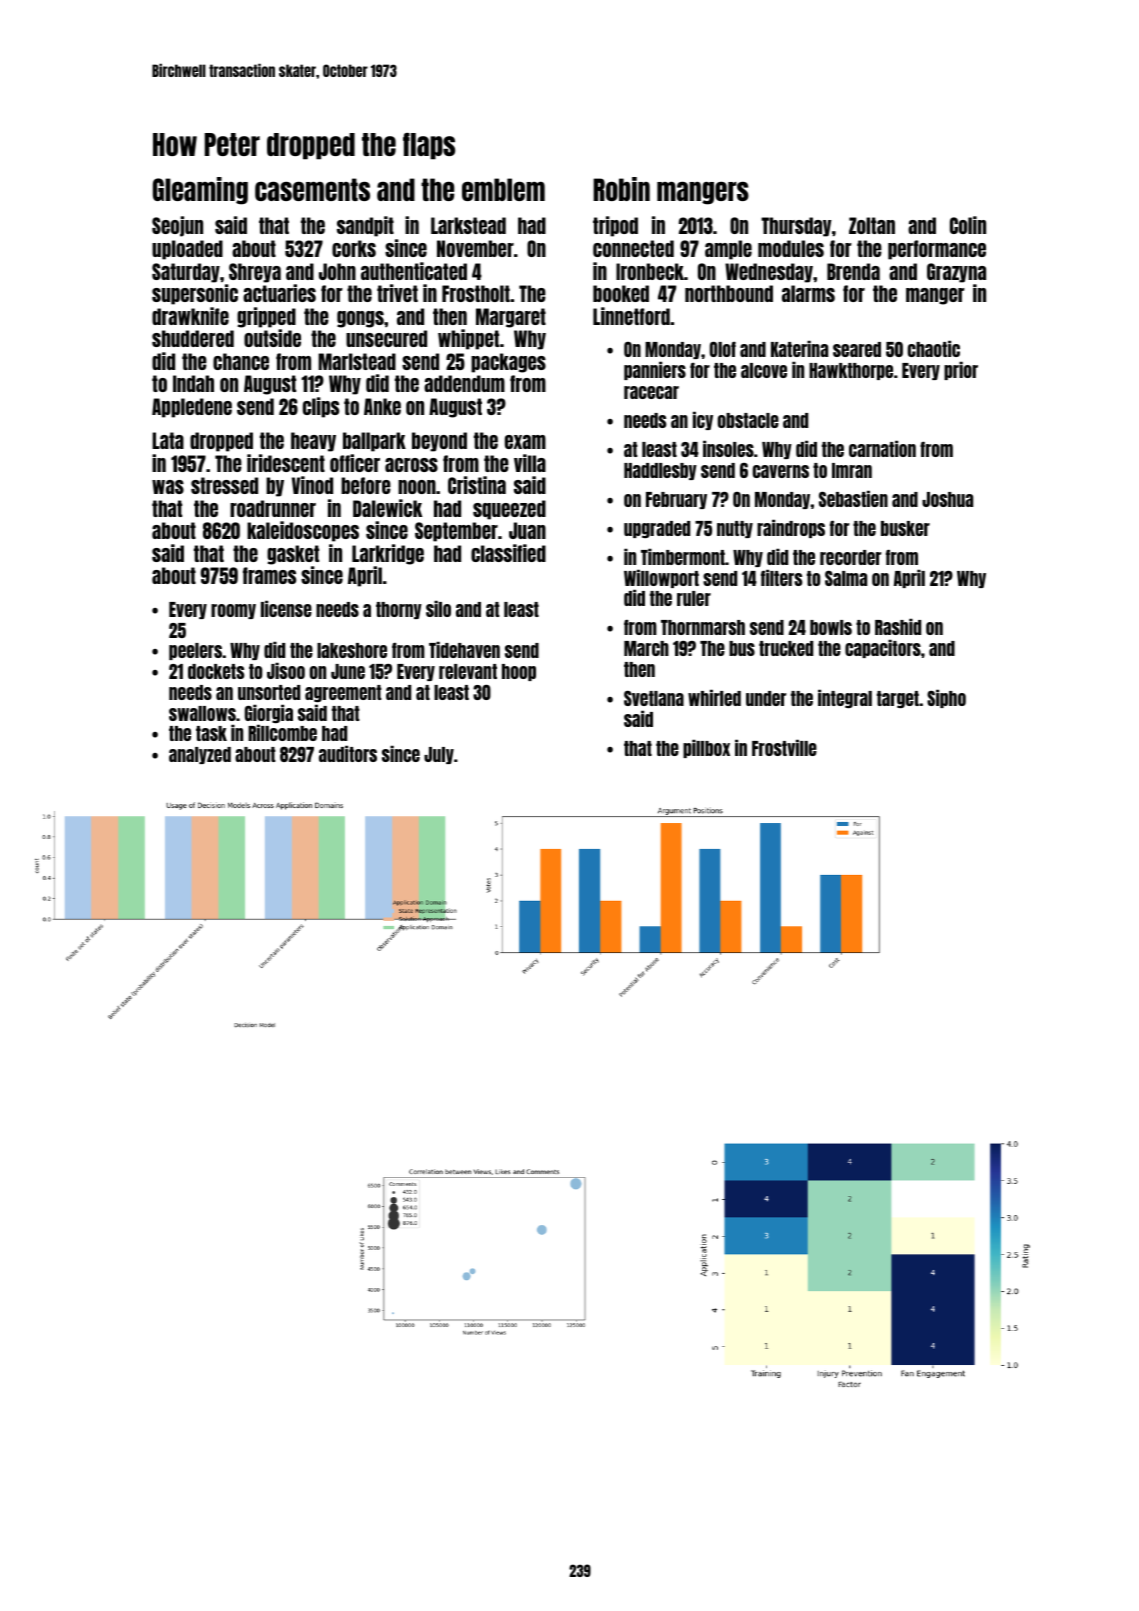 The image size is (1139, 1611). What do you see at coordinates (193, 383) in the document?
I see `Indah` at bounding box center [193, 383].
